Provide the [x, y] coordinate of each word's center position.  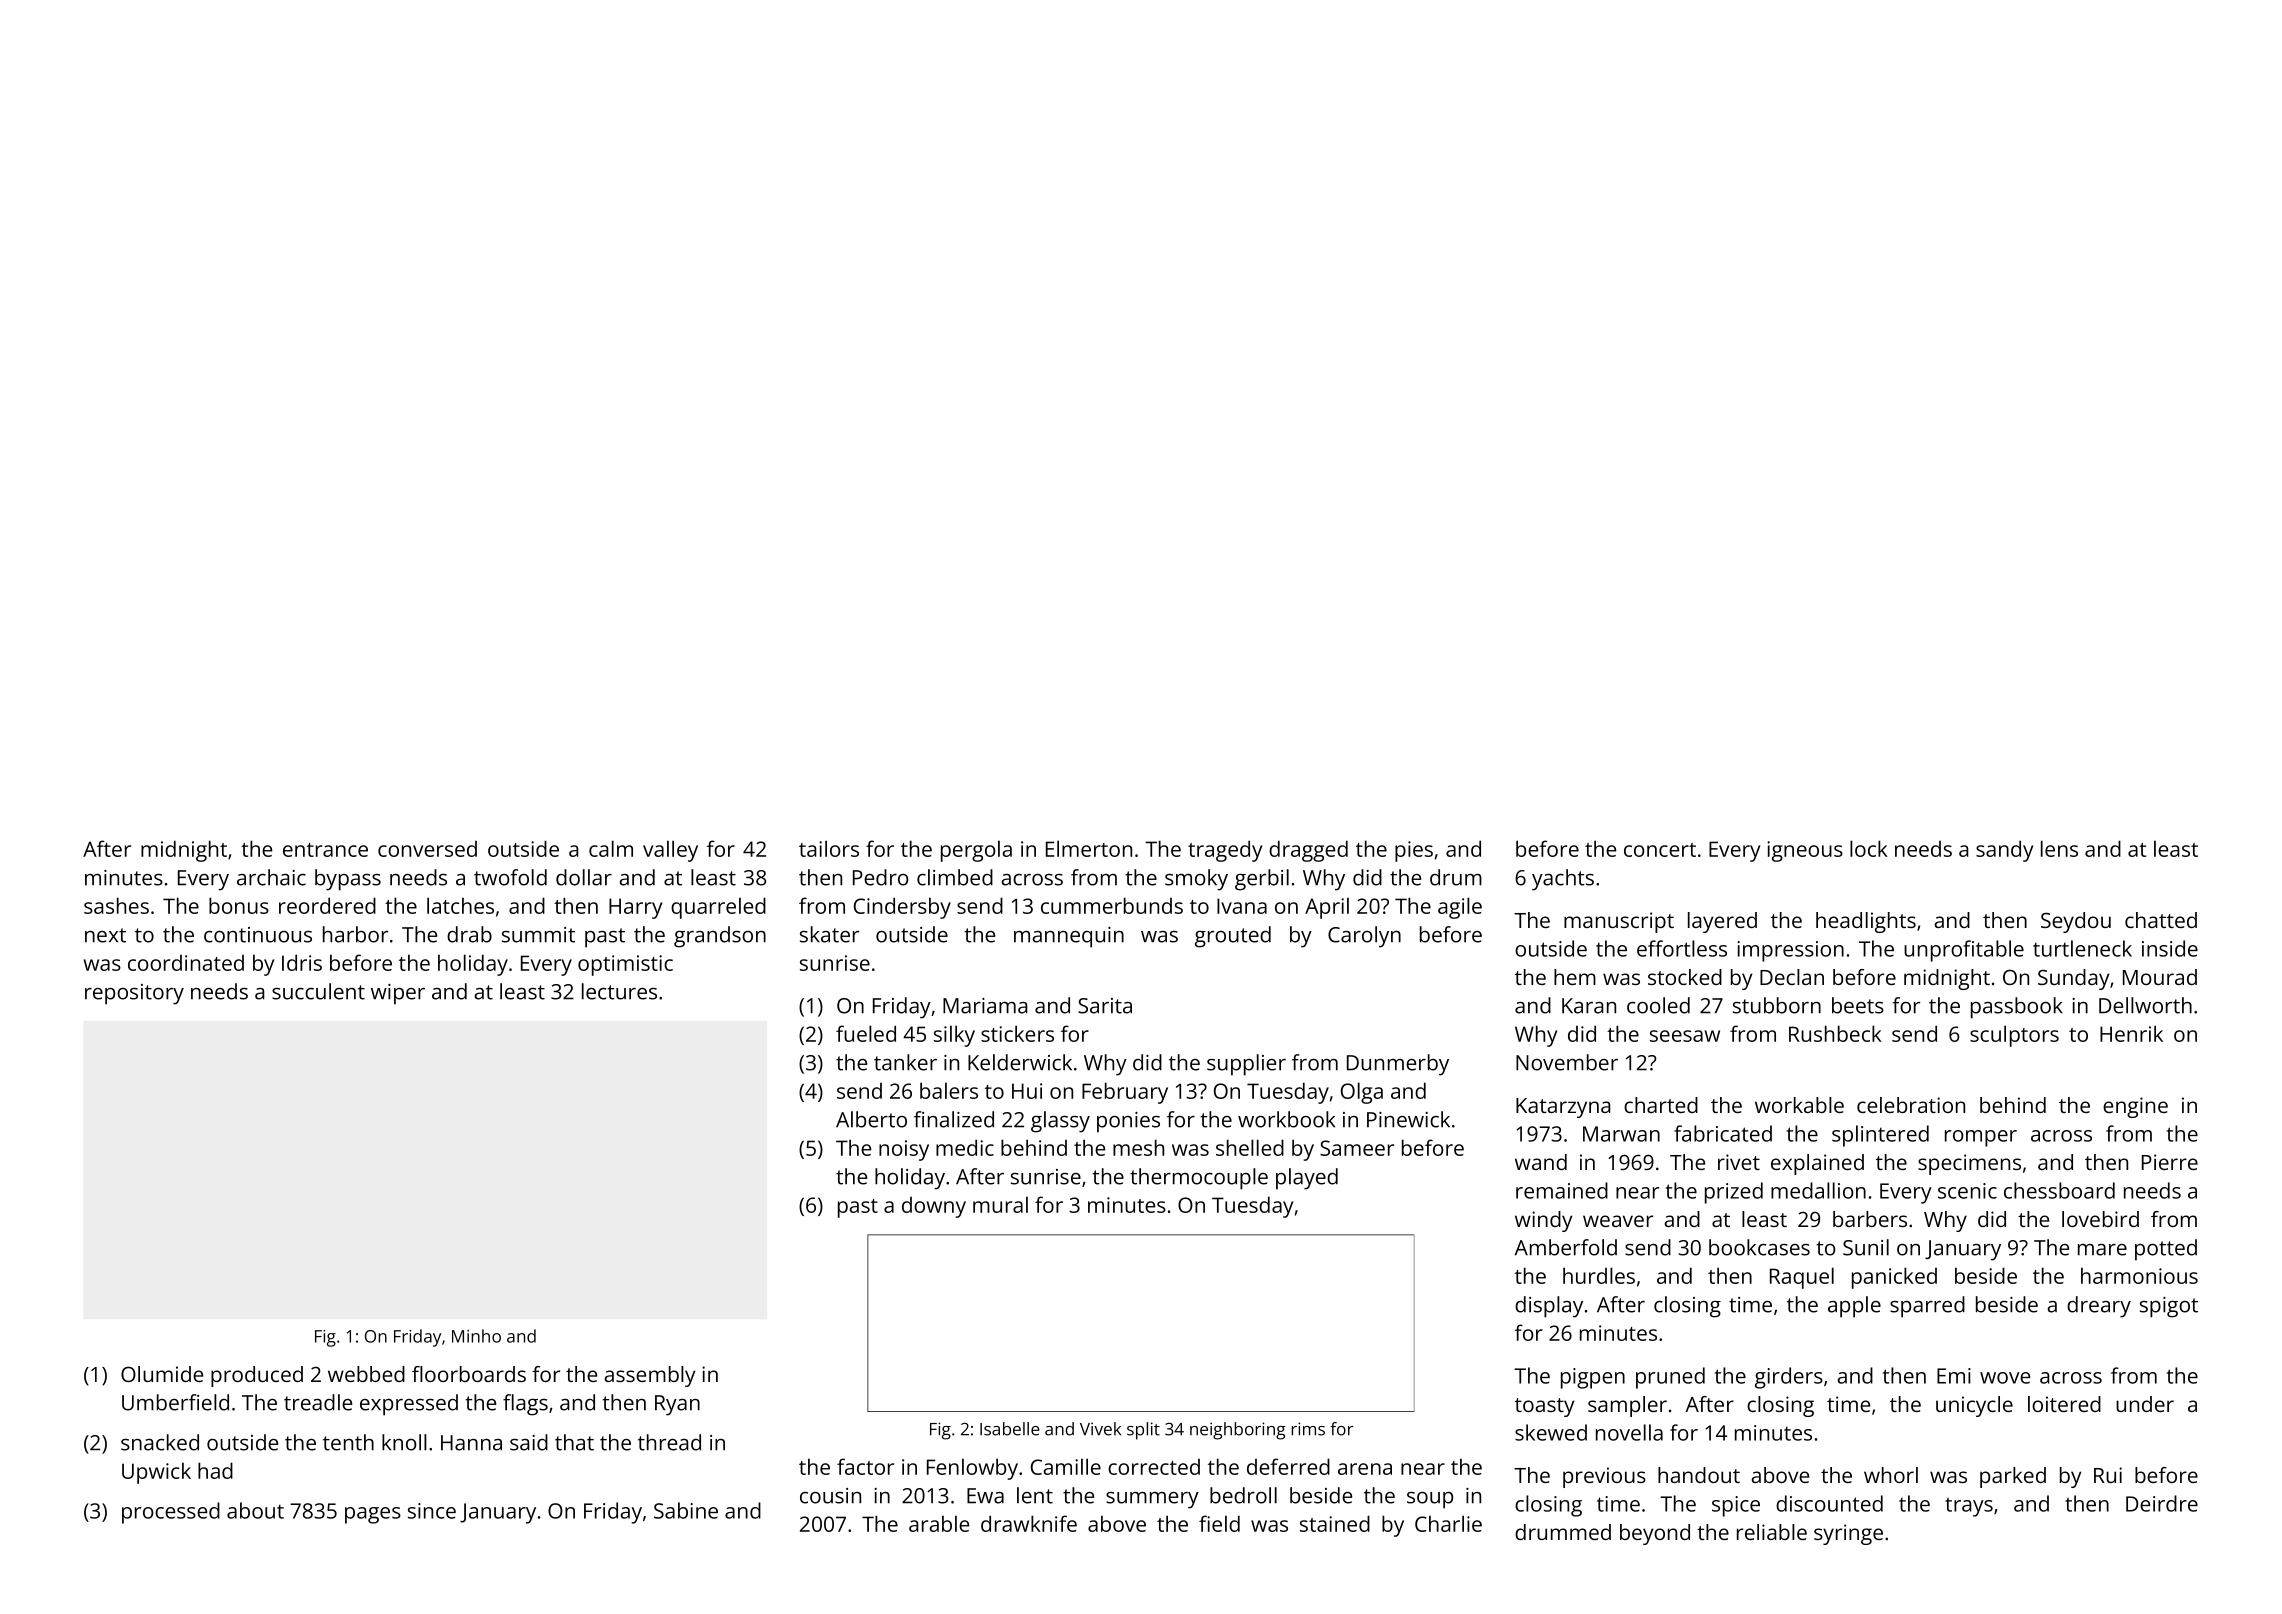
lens [2059, 848]
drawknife [1029, 1523]
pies [1414, 851]
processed [171, 1513]
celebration [1911, 1105]
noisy [904, 1150]
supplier [1246, 1065]
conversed [427, 849]
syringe [1848, 1534]
